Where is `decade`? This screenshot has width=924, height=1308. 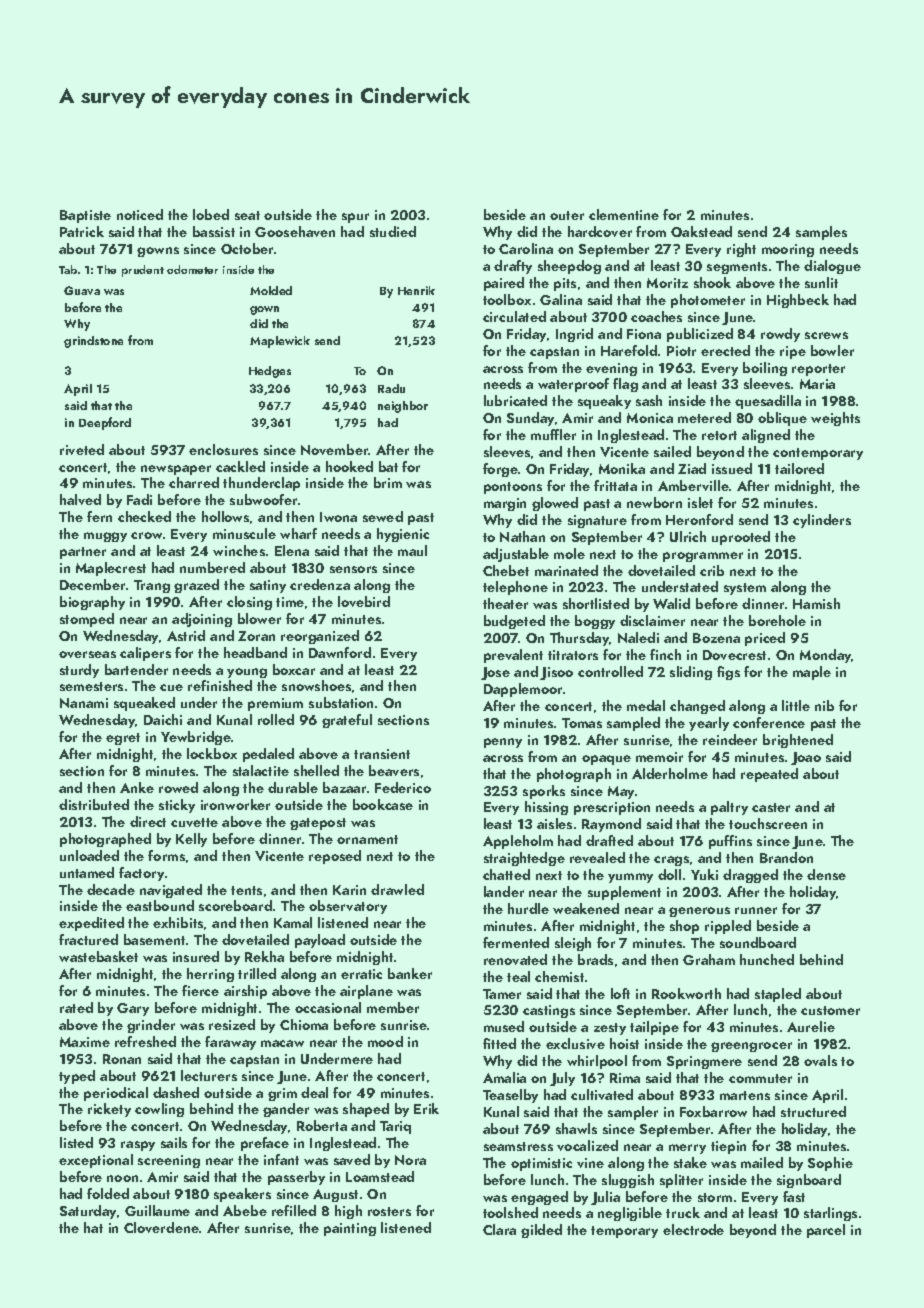 decade is located at coordinates (111, 889).
